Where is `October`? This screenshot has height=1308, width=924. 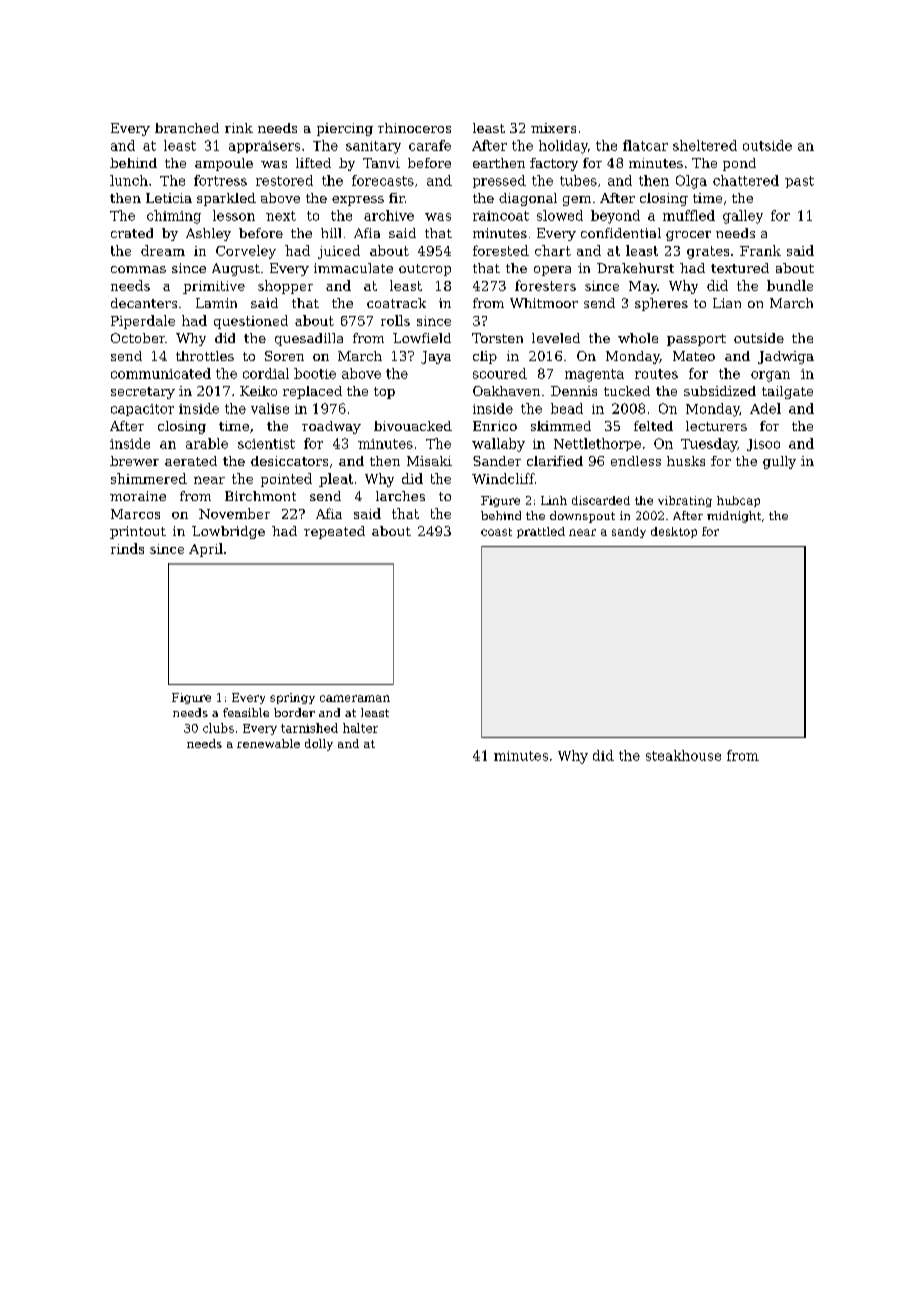 October is located at coordinates (138, 338).
